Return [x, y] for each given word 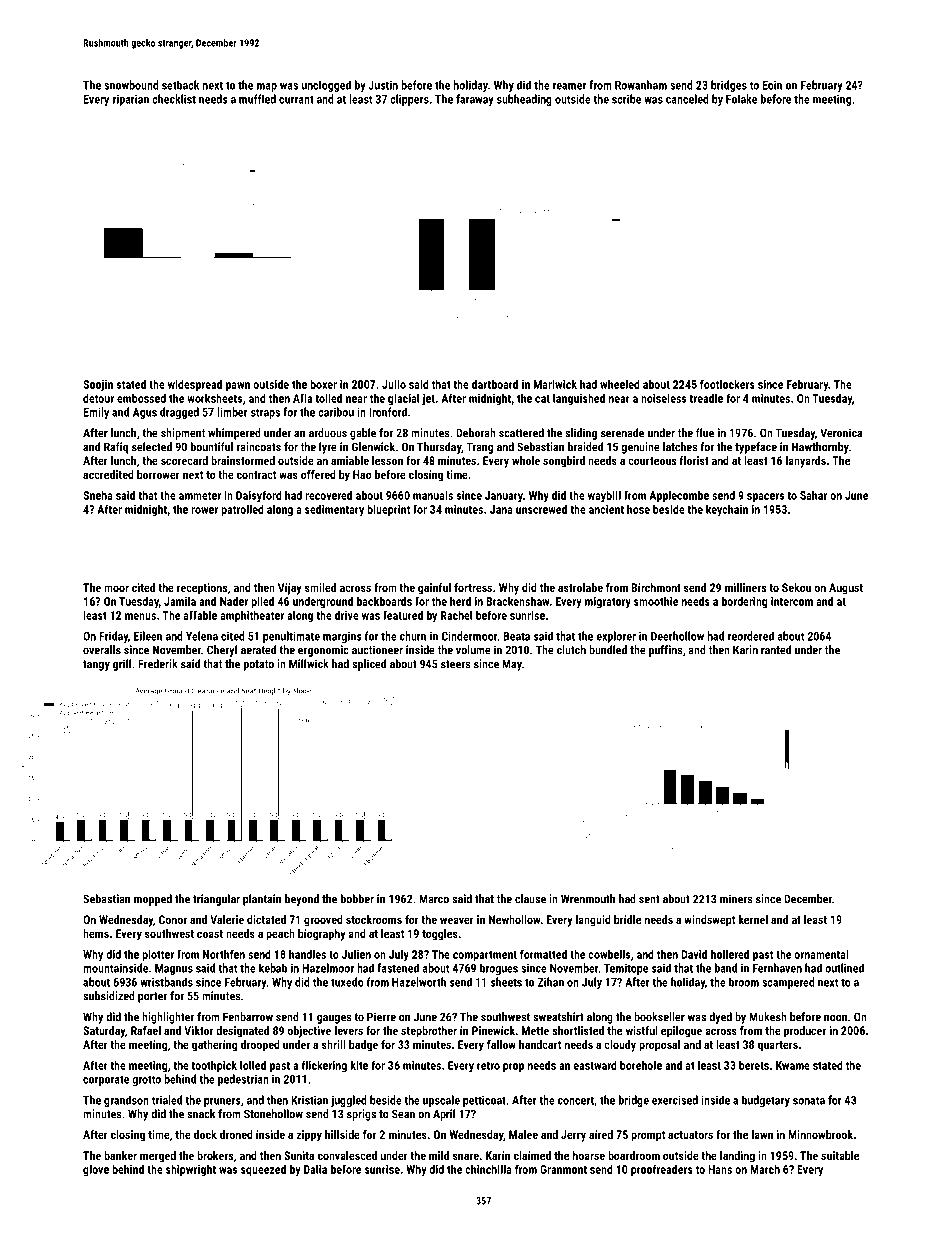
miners [736, 899]
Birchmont [656, 587]
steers [456, 664]
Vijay [290, 589]
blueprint [388, 510]
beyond [302, 900]
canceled [687, 99]
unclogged [326, 86]
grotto [146, 1080]
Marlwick [555, 384]
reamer [569, 86]
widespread [195, 385]
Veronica [841, 433]
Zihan [551, 982]
